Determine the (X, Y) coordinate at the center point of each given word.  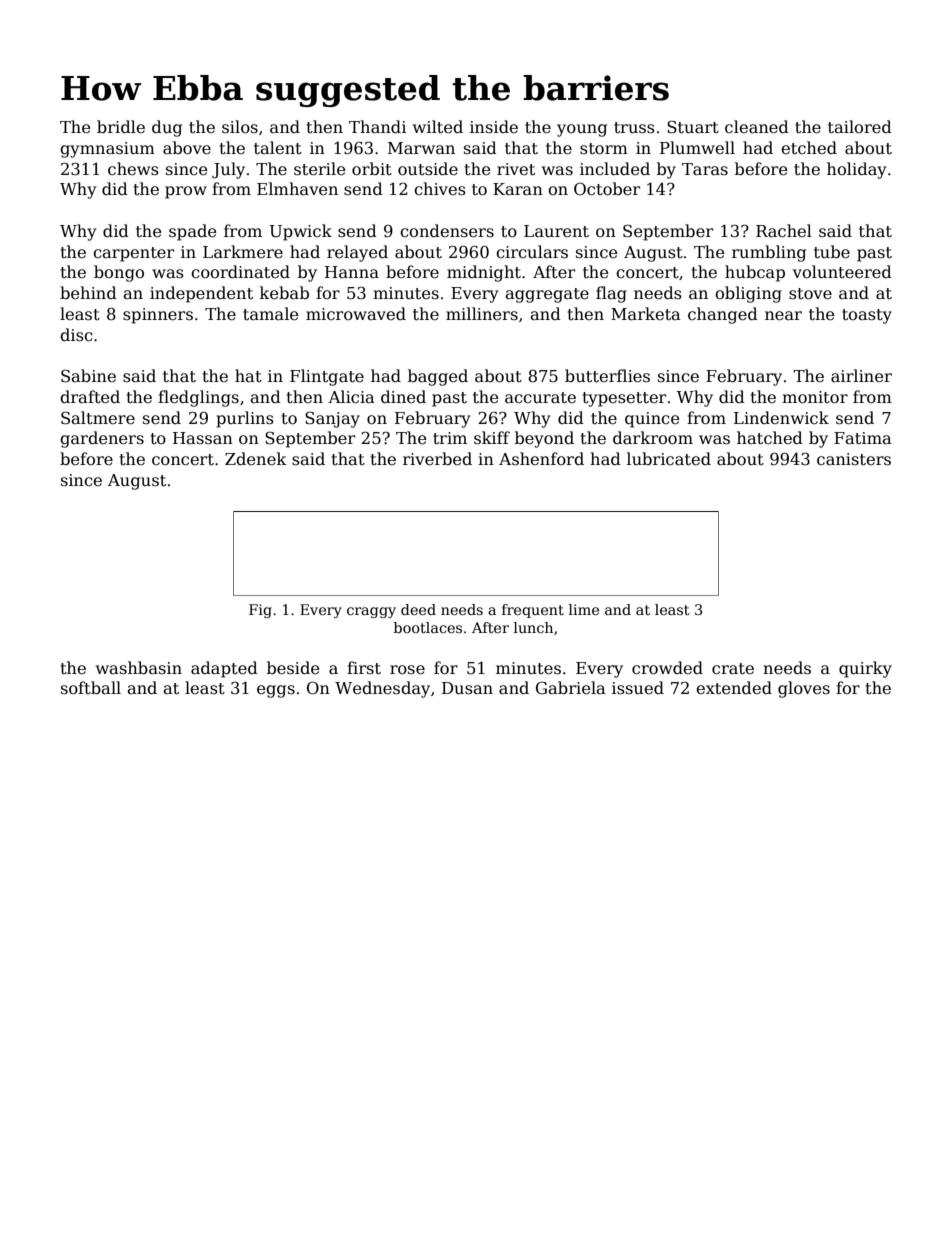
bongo (119, 273)
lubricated (669, 459)
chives (440, 188)
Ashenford (541, 459)
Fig (260, 611)
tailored (860, 127)
